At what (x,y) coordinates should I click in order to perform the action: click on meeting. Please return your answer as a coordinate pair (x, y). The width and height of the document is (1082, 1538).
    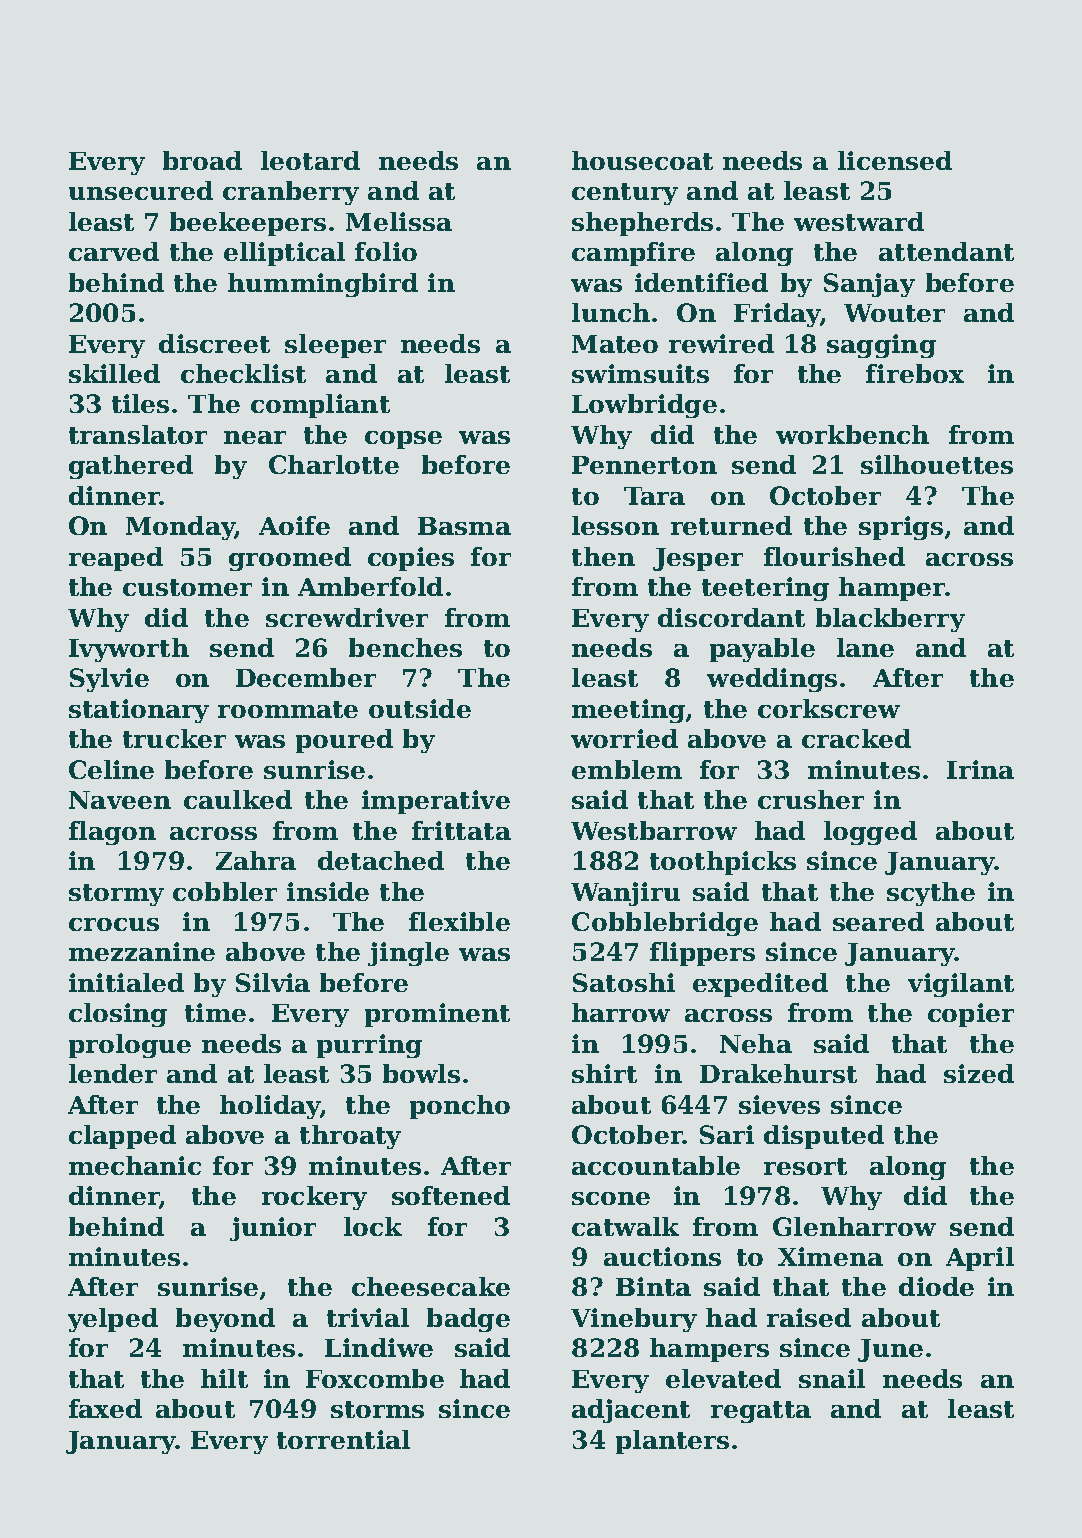
    Looking at the image, I should click on (628, 711).
